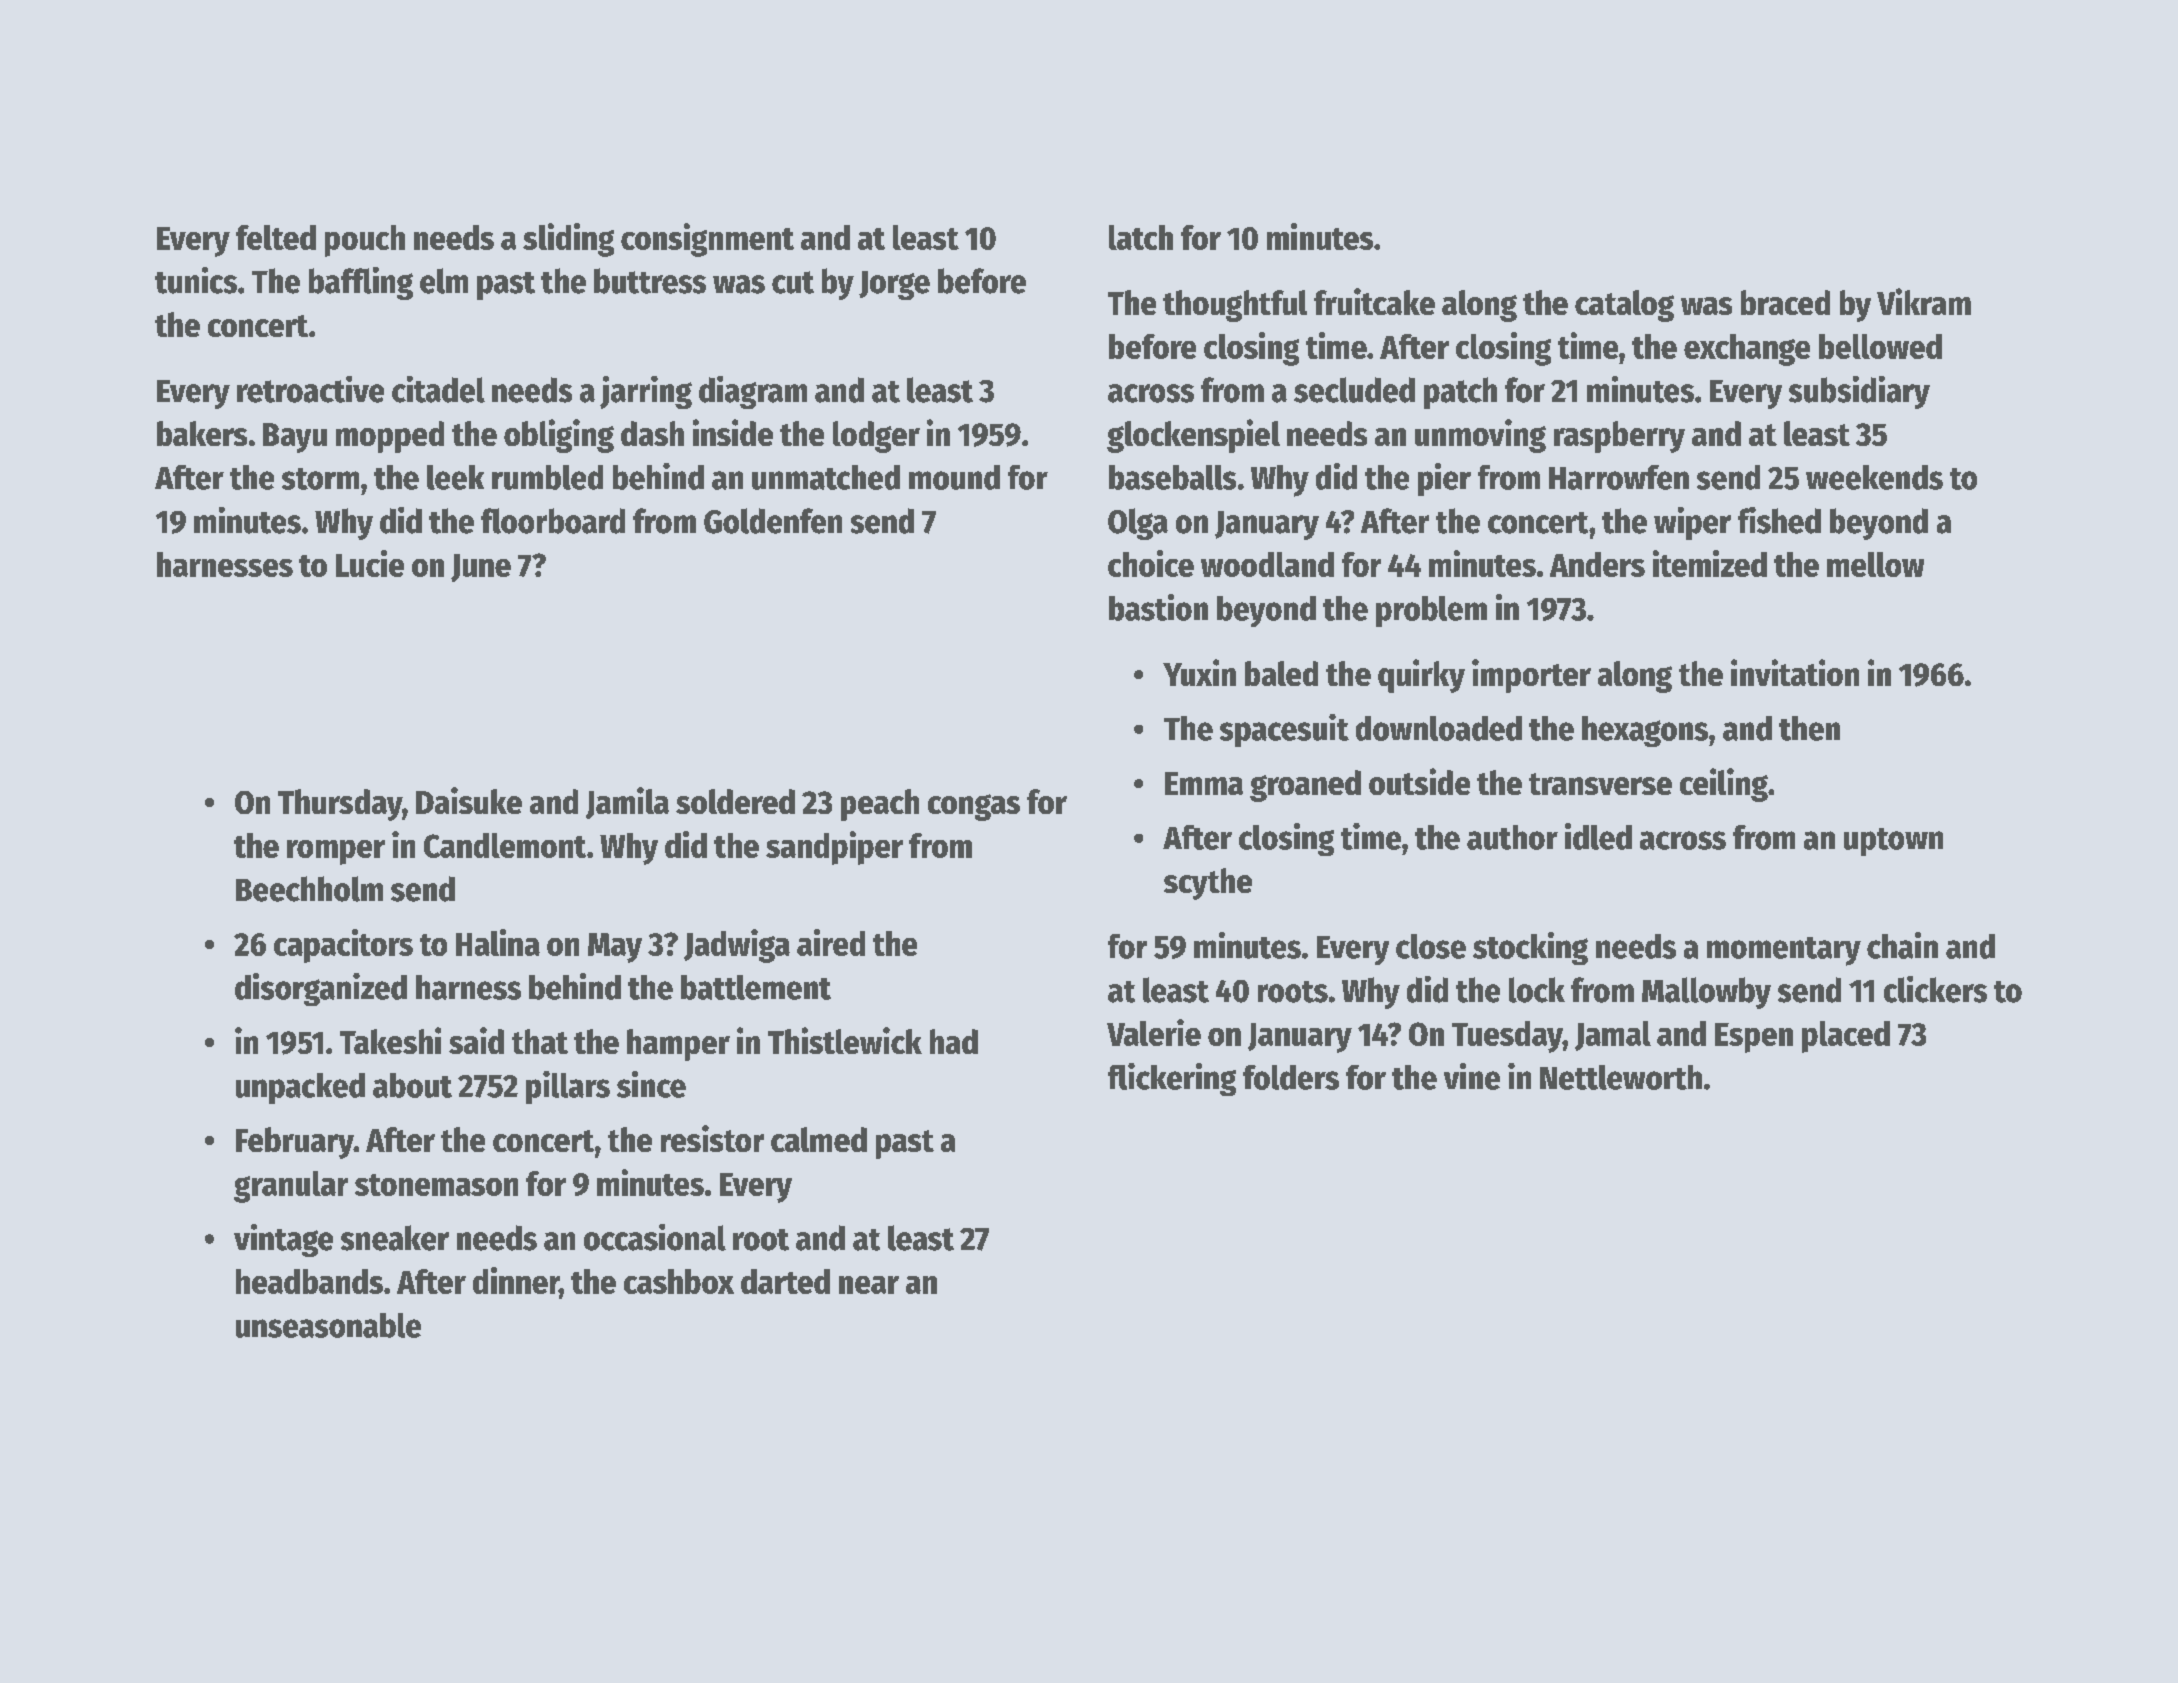 Image resolution: width=2178 pixels, height=1683 pixels. What do you see at coordinates (516, 1280) in the document?
I see `dinner` at bounding box center [516, 1280].
